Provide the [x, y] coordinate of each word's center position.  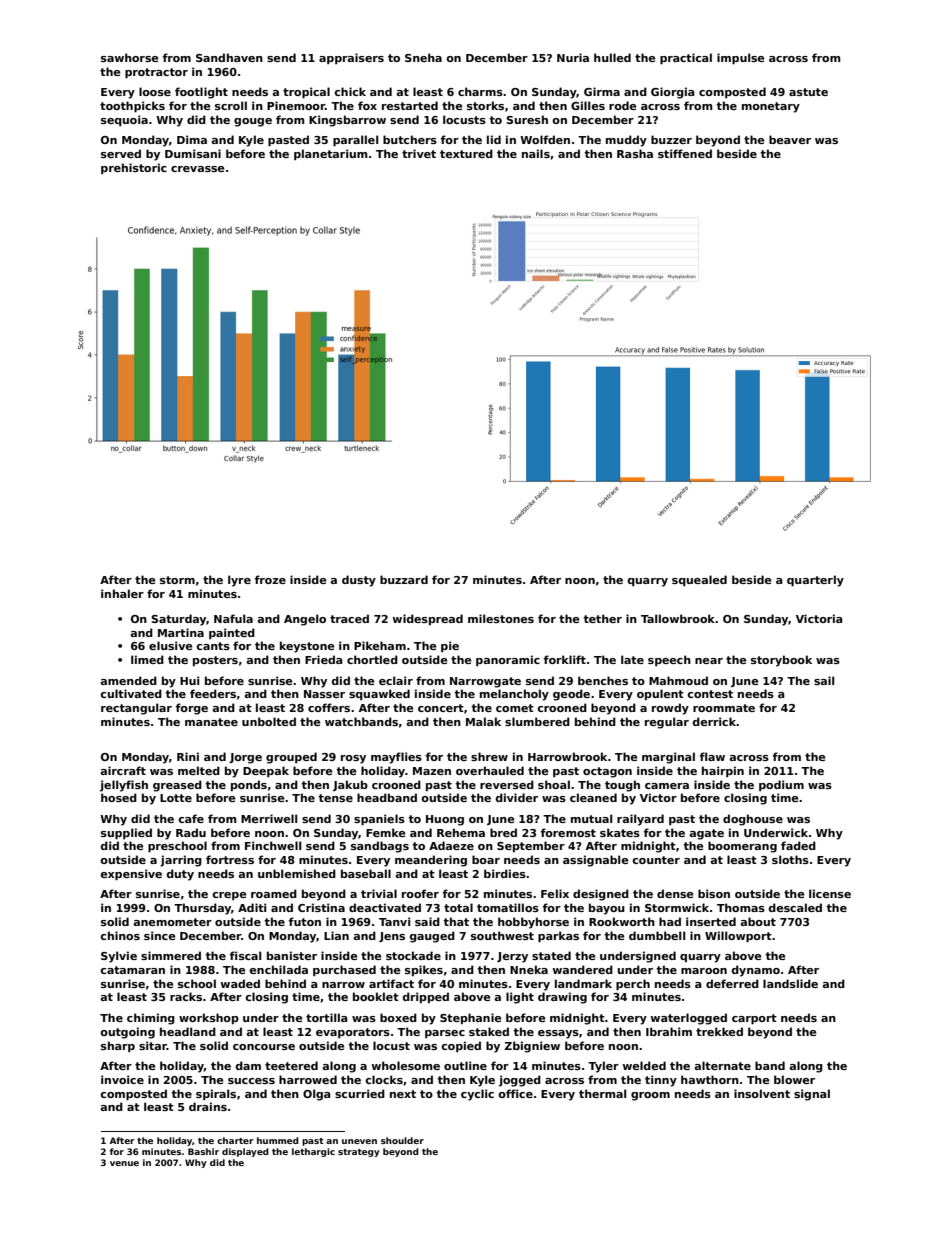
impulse [741, 58]
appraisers [351, 58]
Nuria [573, 57]
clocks [384, 1079]
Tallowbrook [678, 618]
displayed [245, 1152]
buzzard [404, 579]
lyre [239, 581]
